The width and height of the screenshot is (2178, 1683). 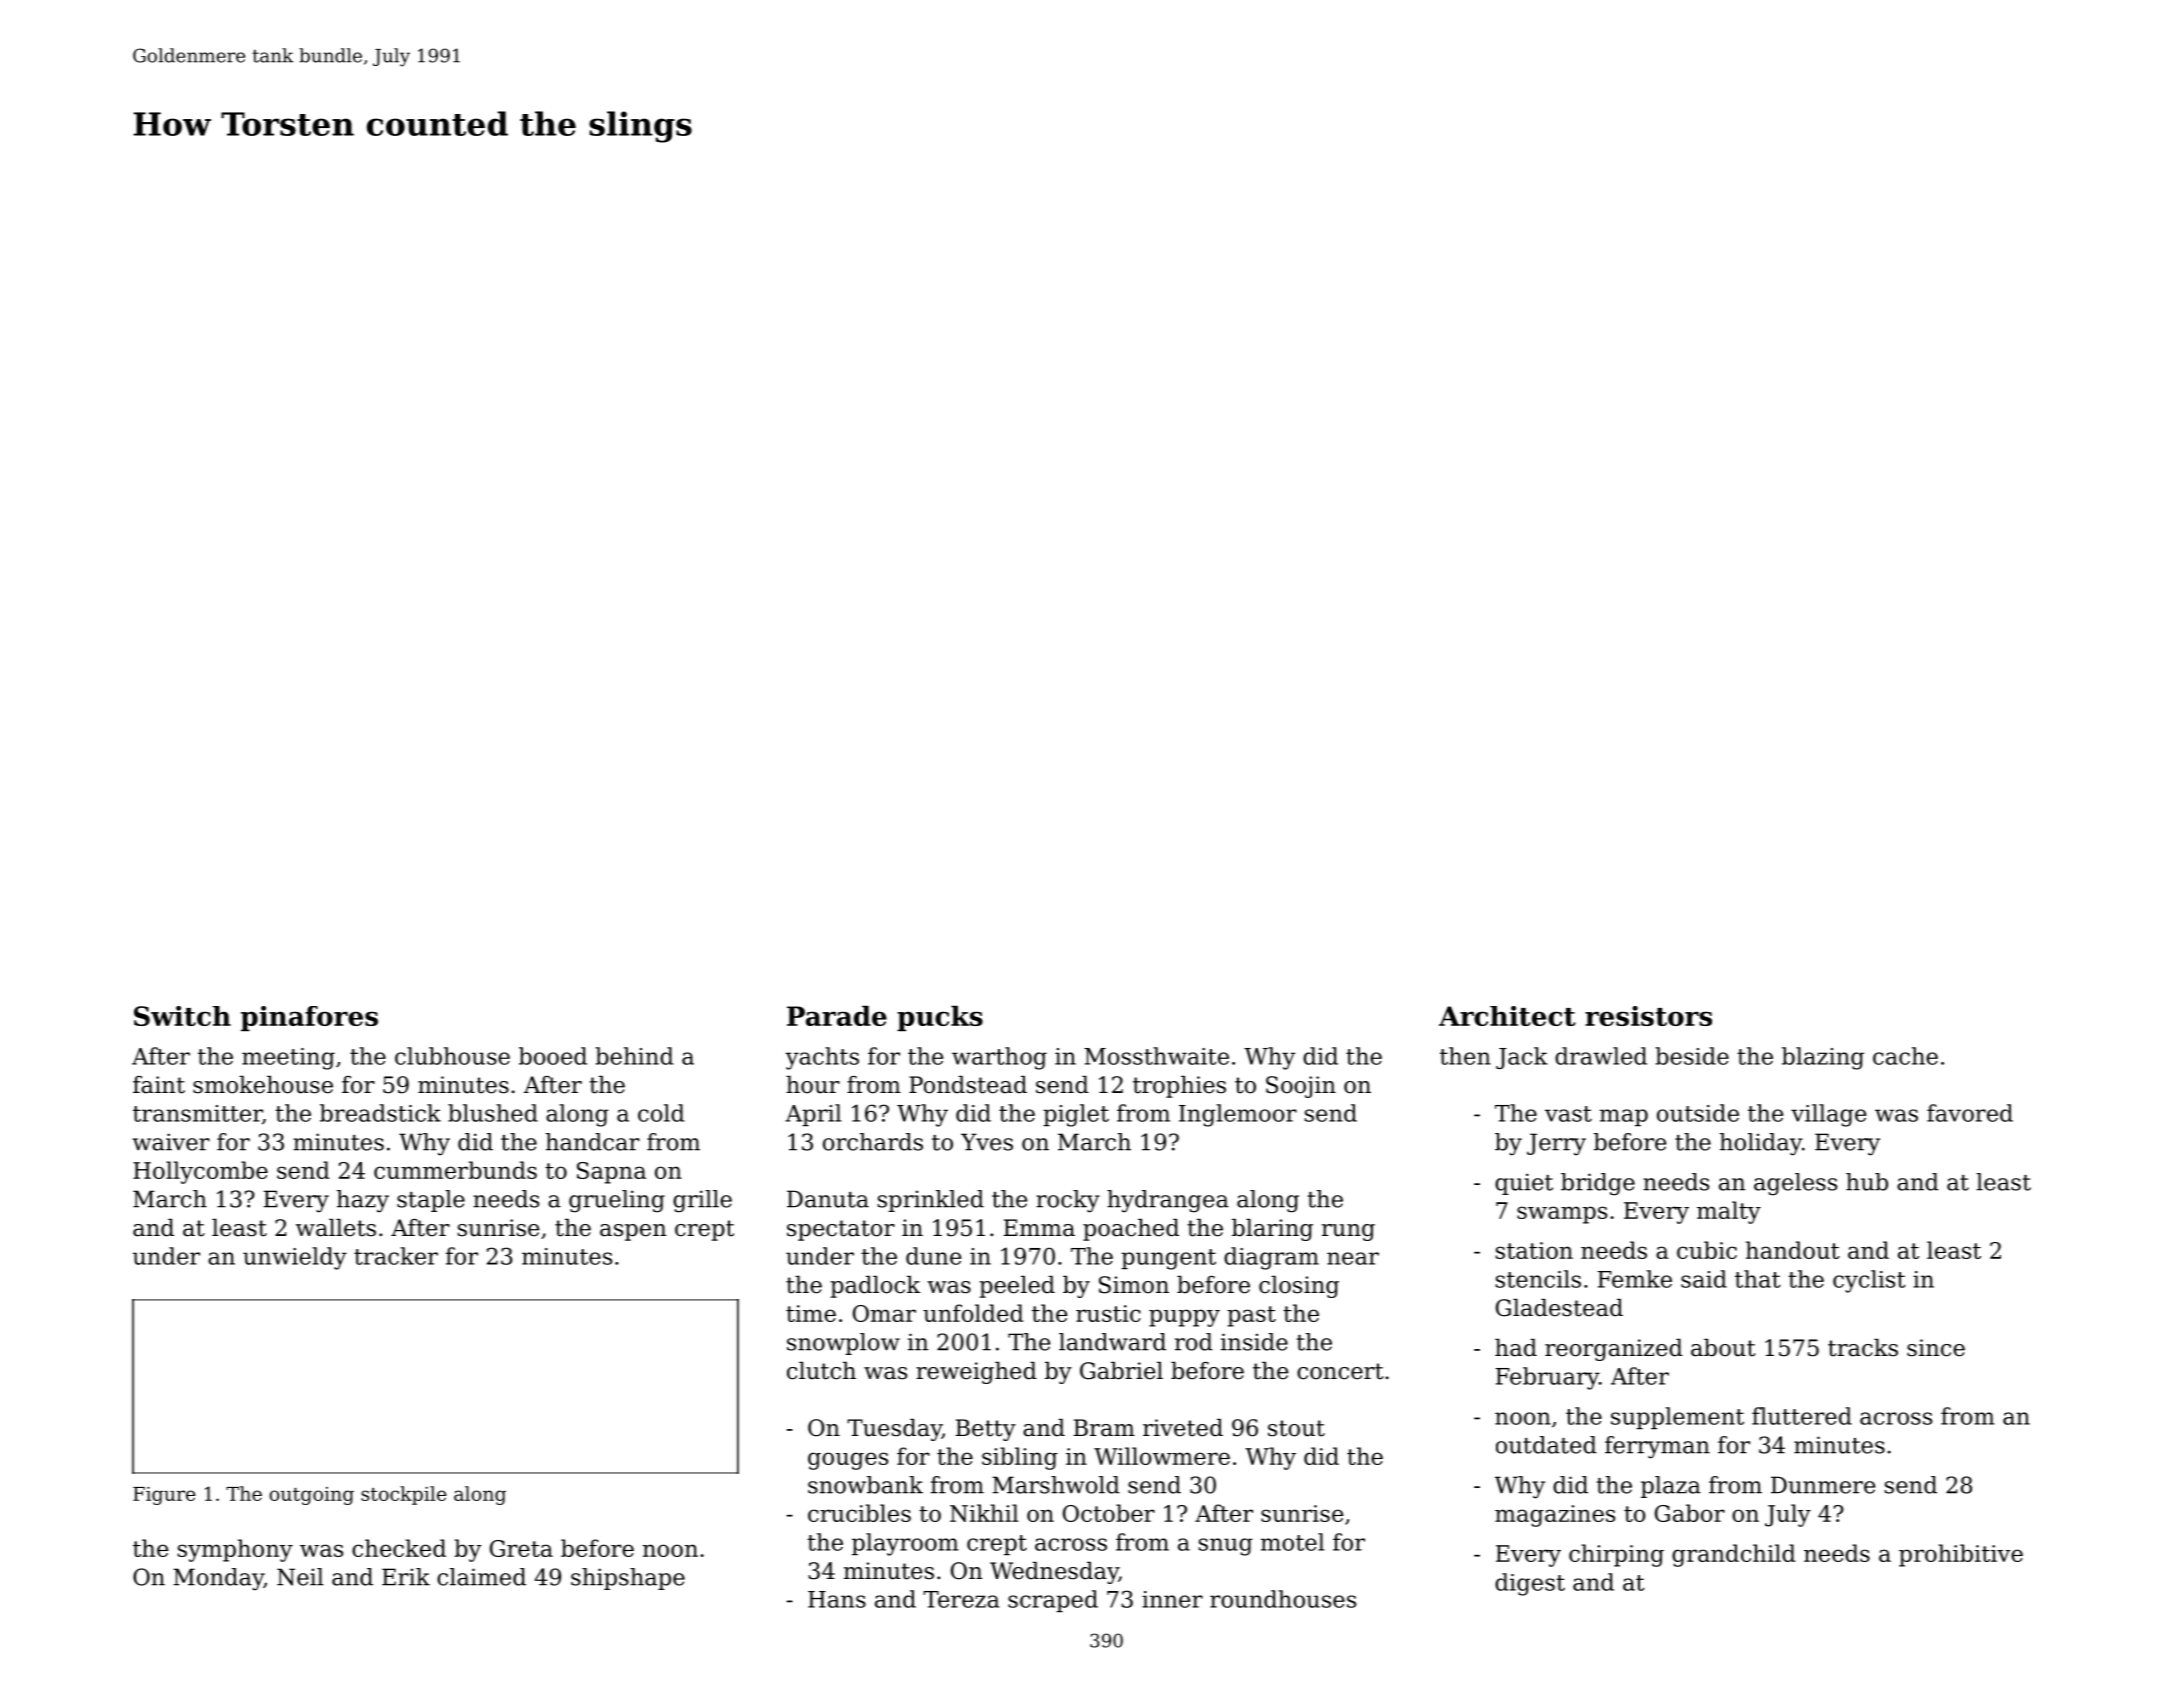 What do you see at coordinates (1507, 1016) in the screenshot?
I see `Architect` at bounding box center [1507, 1016].
